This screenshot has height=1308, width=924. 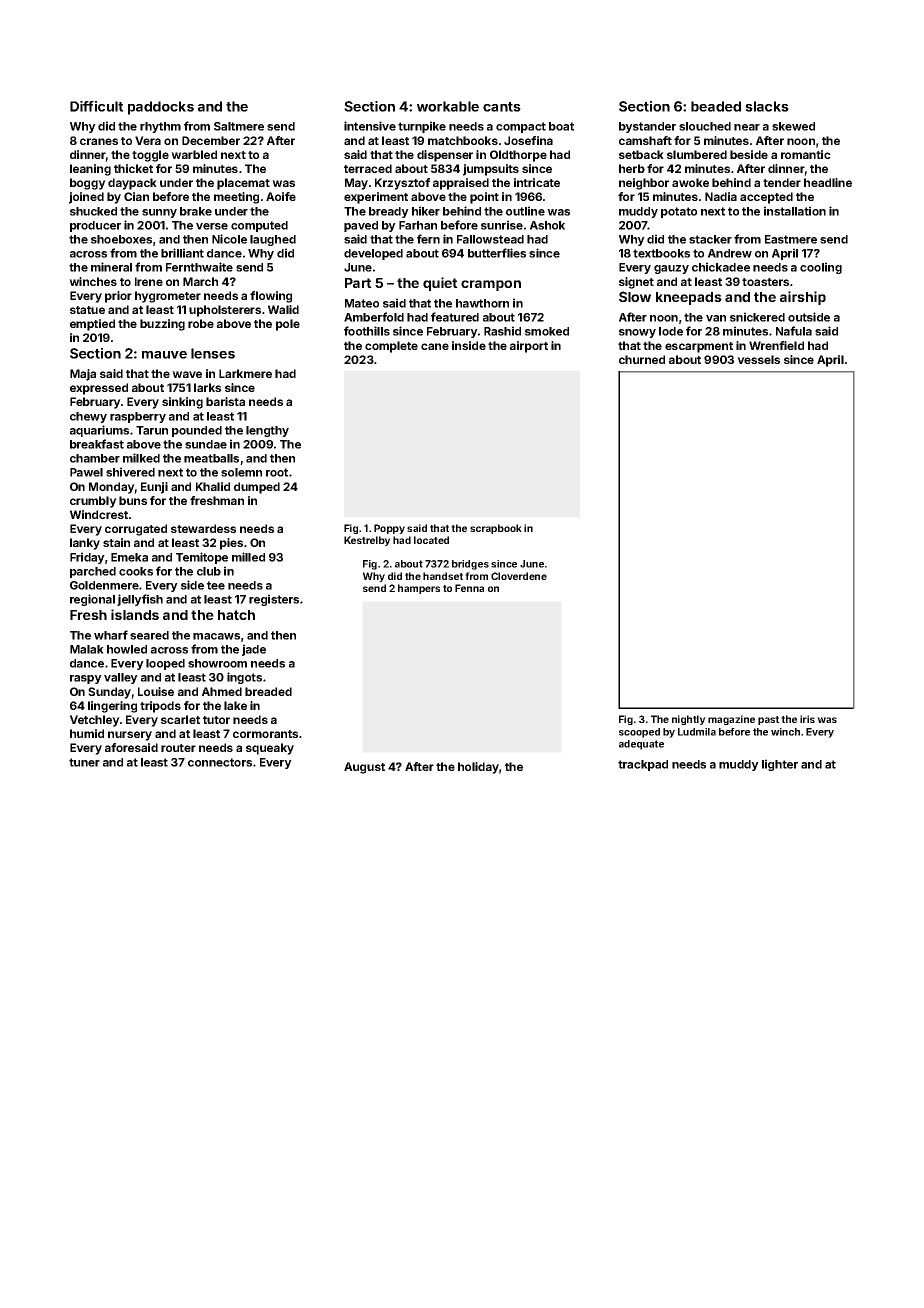 What do you see at coordinates (87, 310) in the screenshot?
I see `statue` at bounding box center [87, 310].
